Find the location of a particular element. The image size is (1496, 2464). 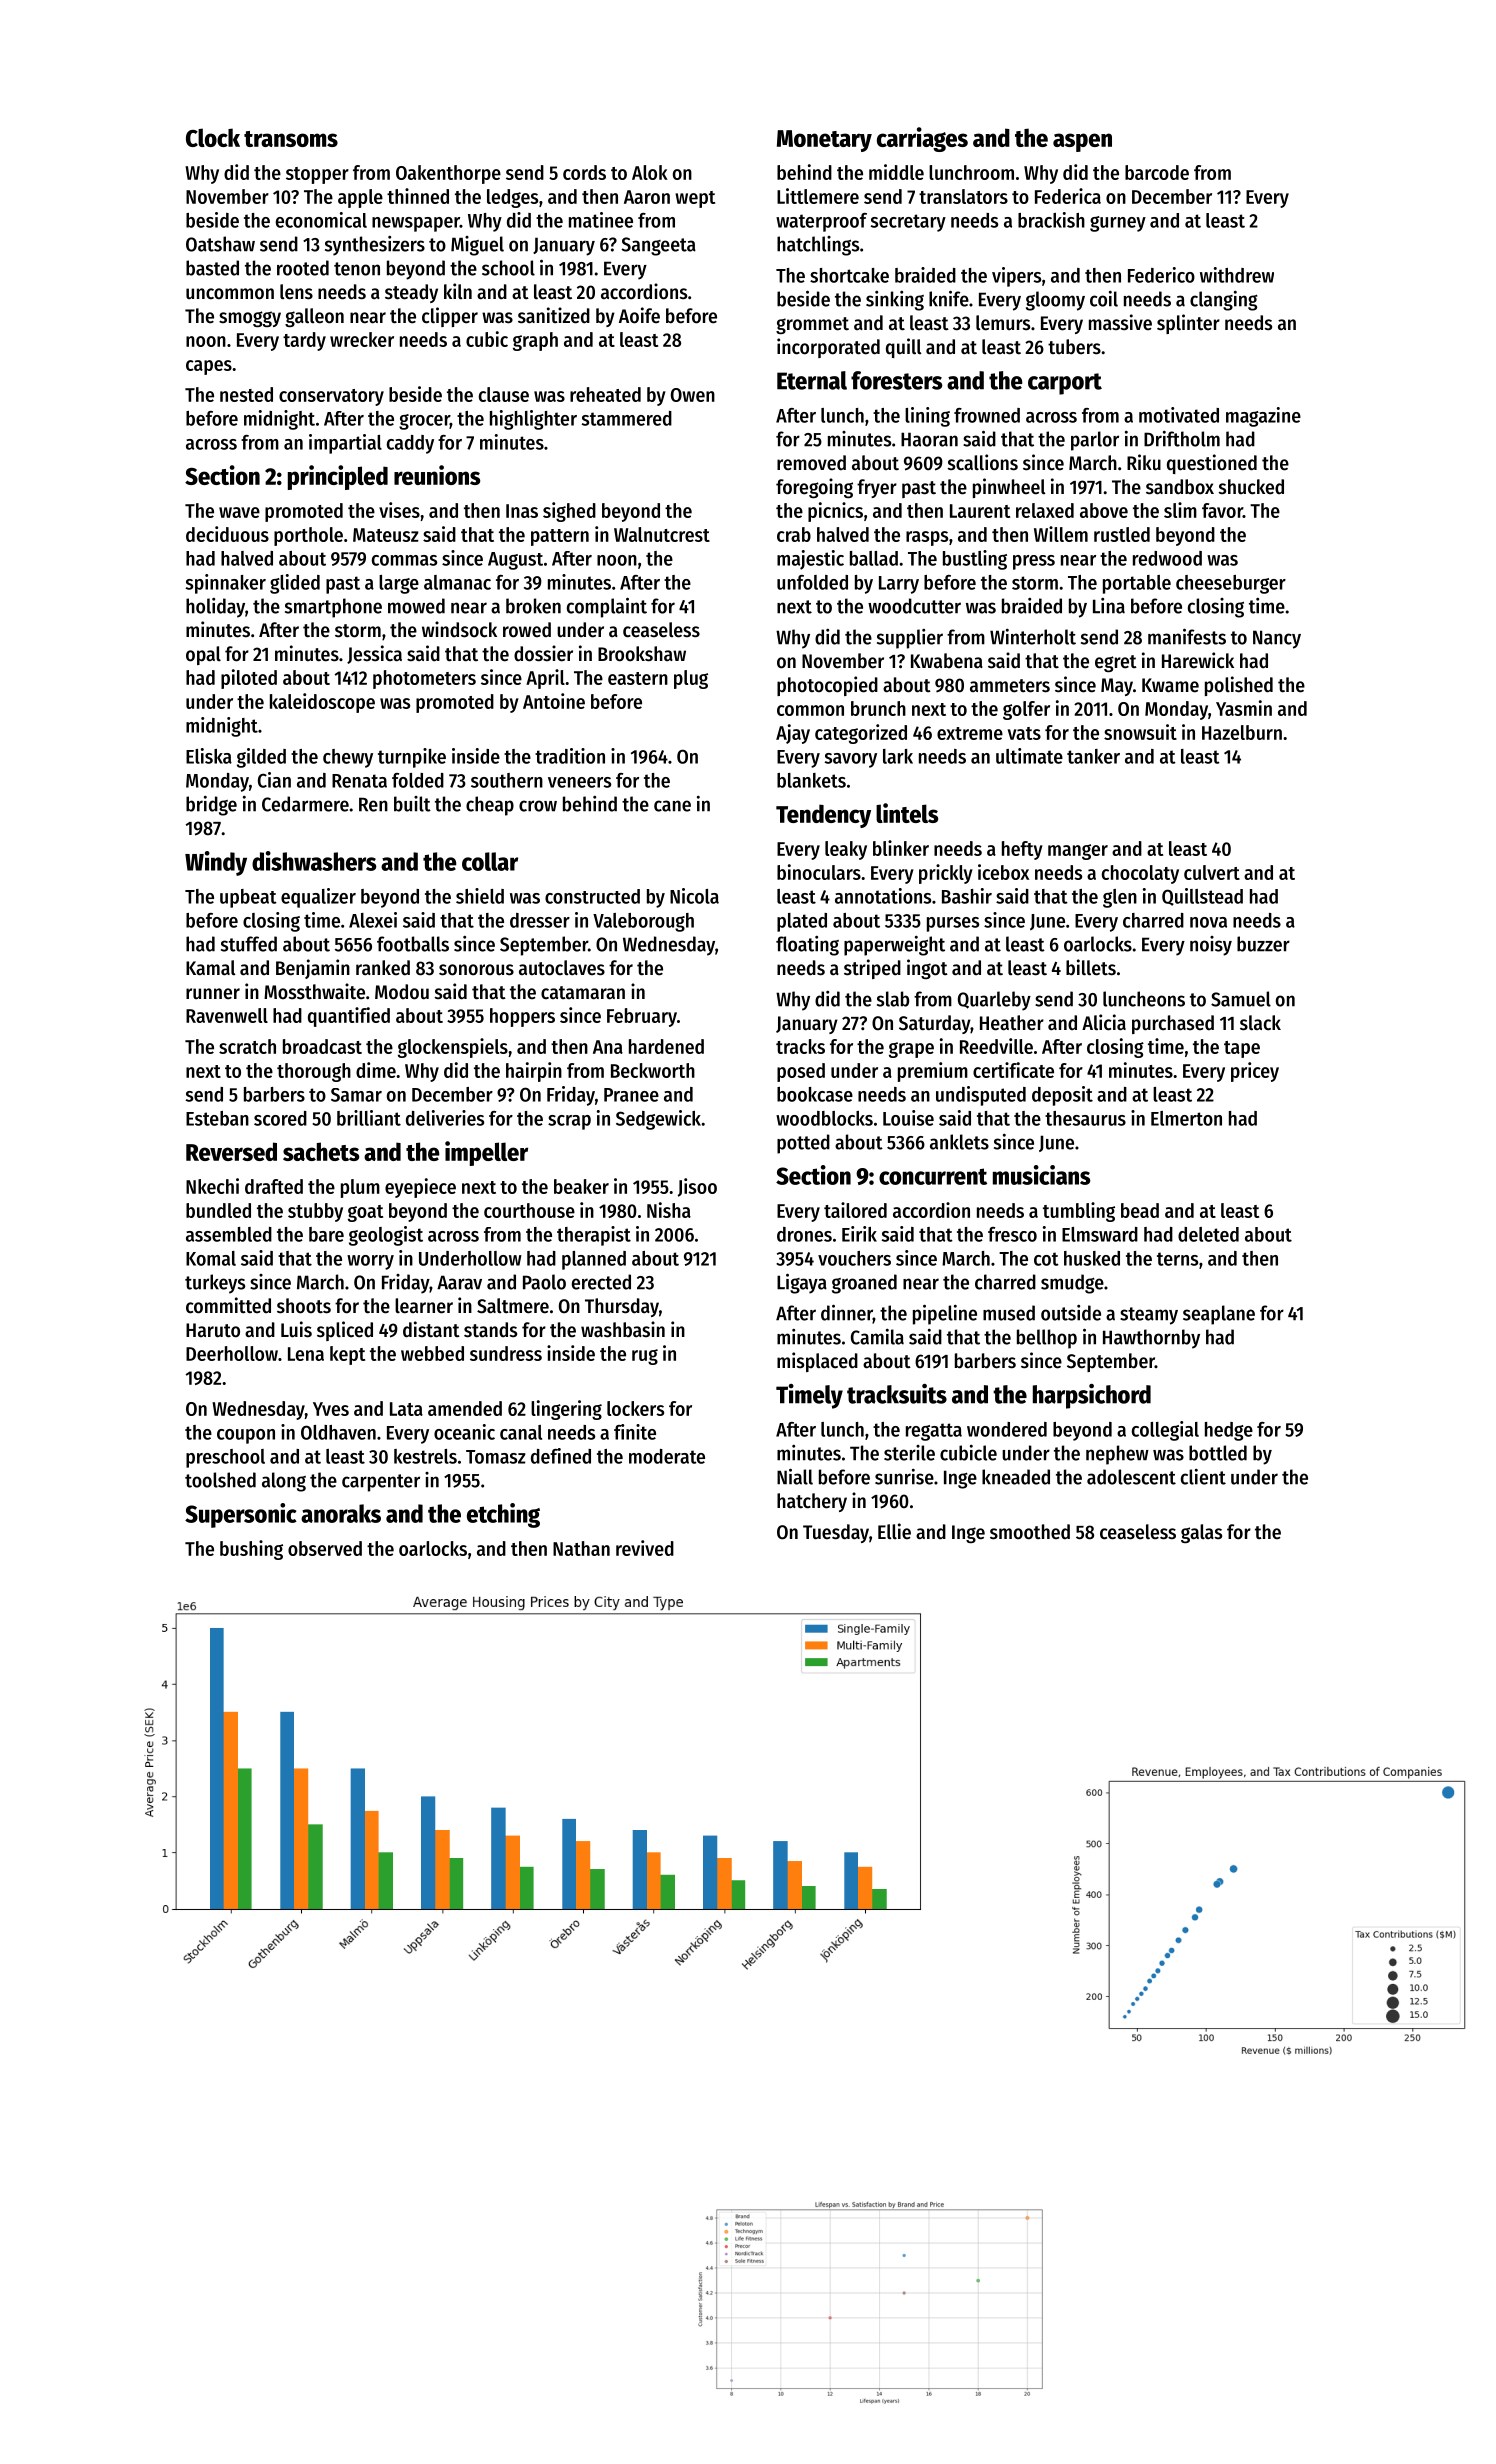

cheeseburger is located at coordinates (1231, 584).
